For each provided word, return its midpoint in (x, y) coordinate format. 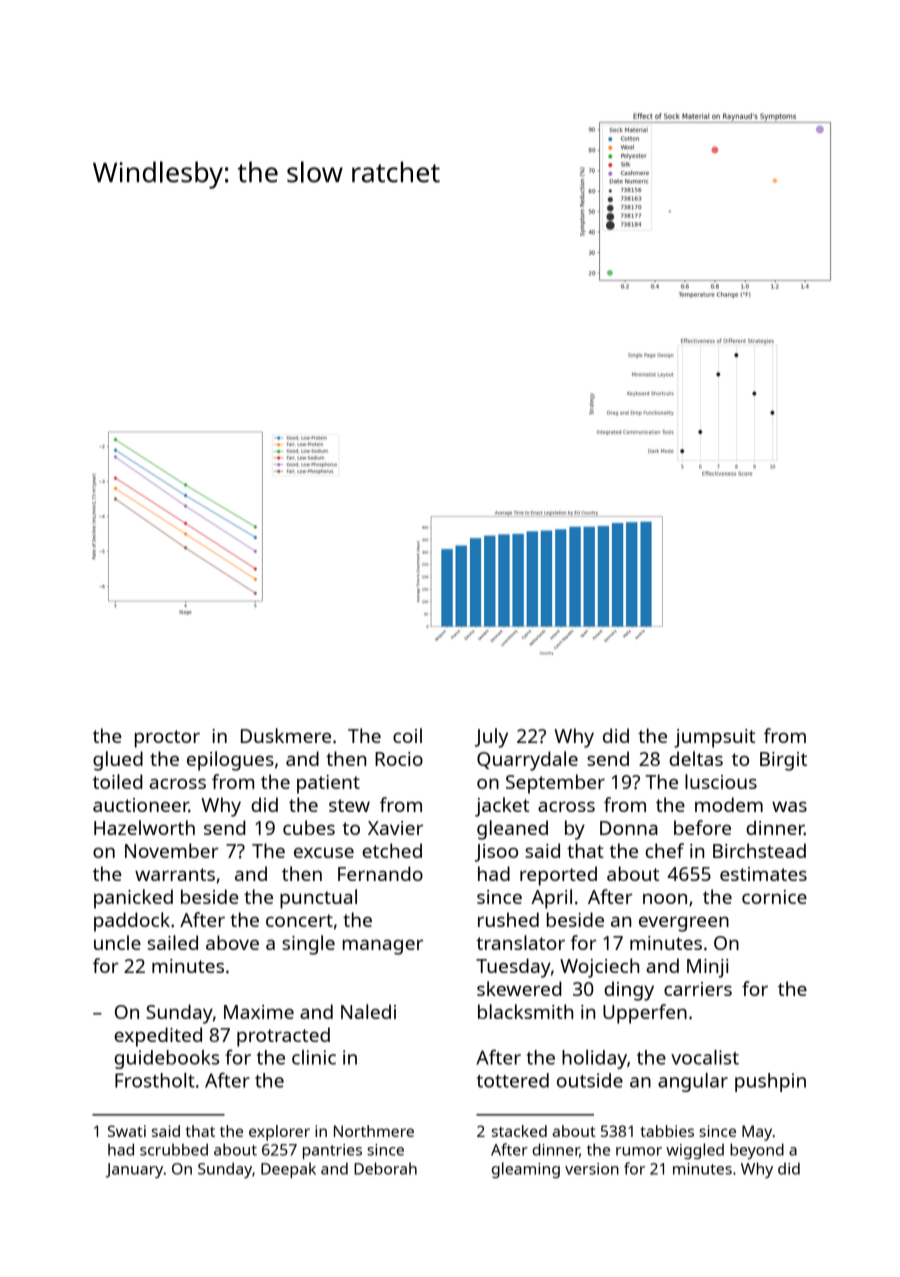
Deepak (288, 1170)
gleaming (526, 1170)
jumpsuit (714, 738)
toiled (118, 781)
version (592, 1169)
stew (349, 805)
